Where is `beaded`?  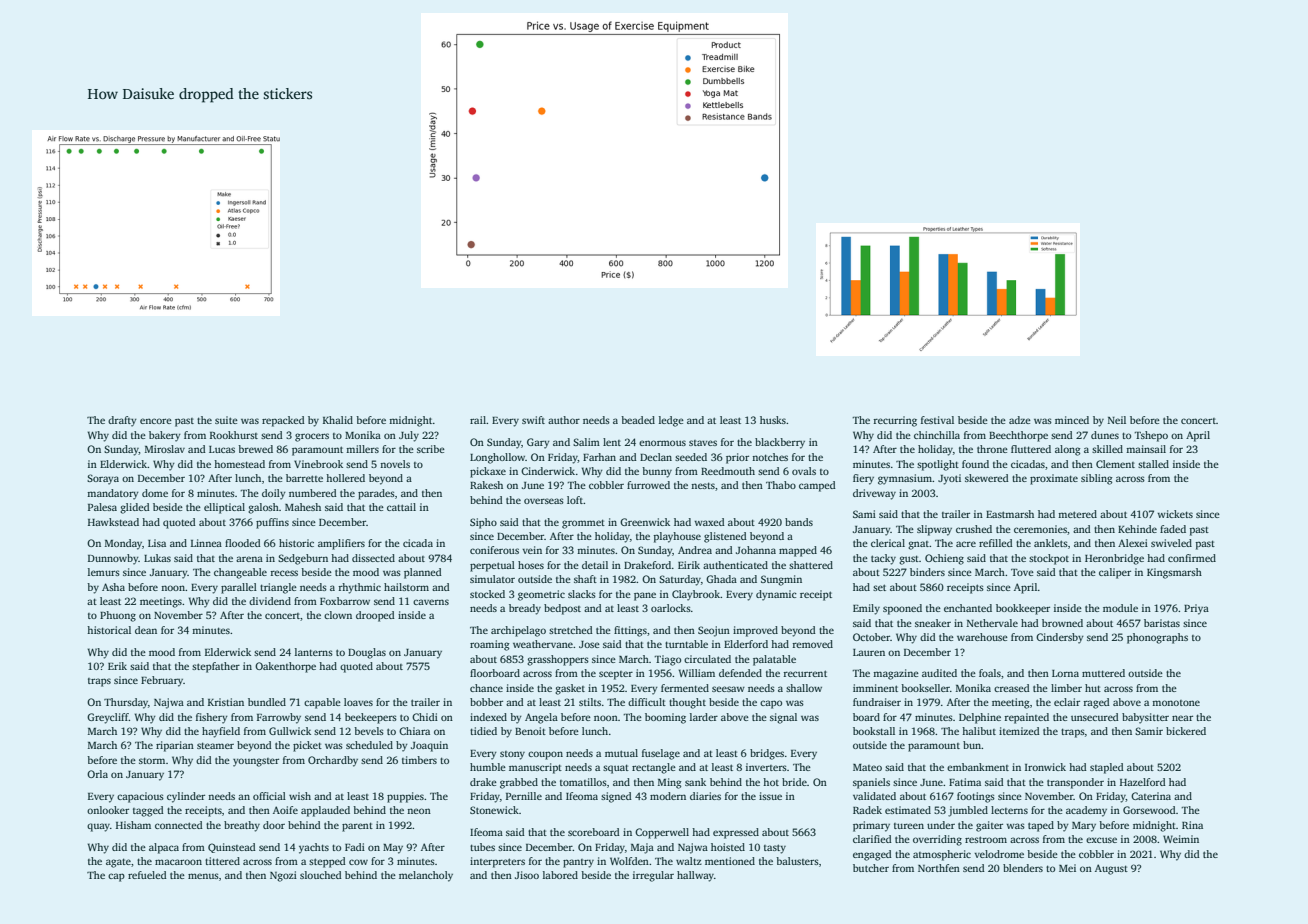 beaded is located at coordinates (638, 420).
